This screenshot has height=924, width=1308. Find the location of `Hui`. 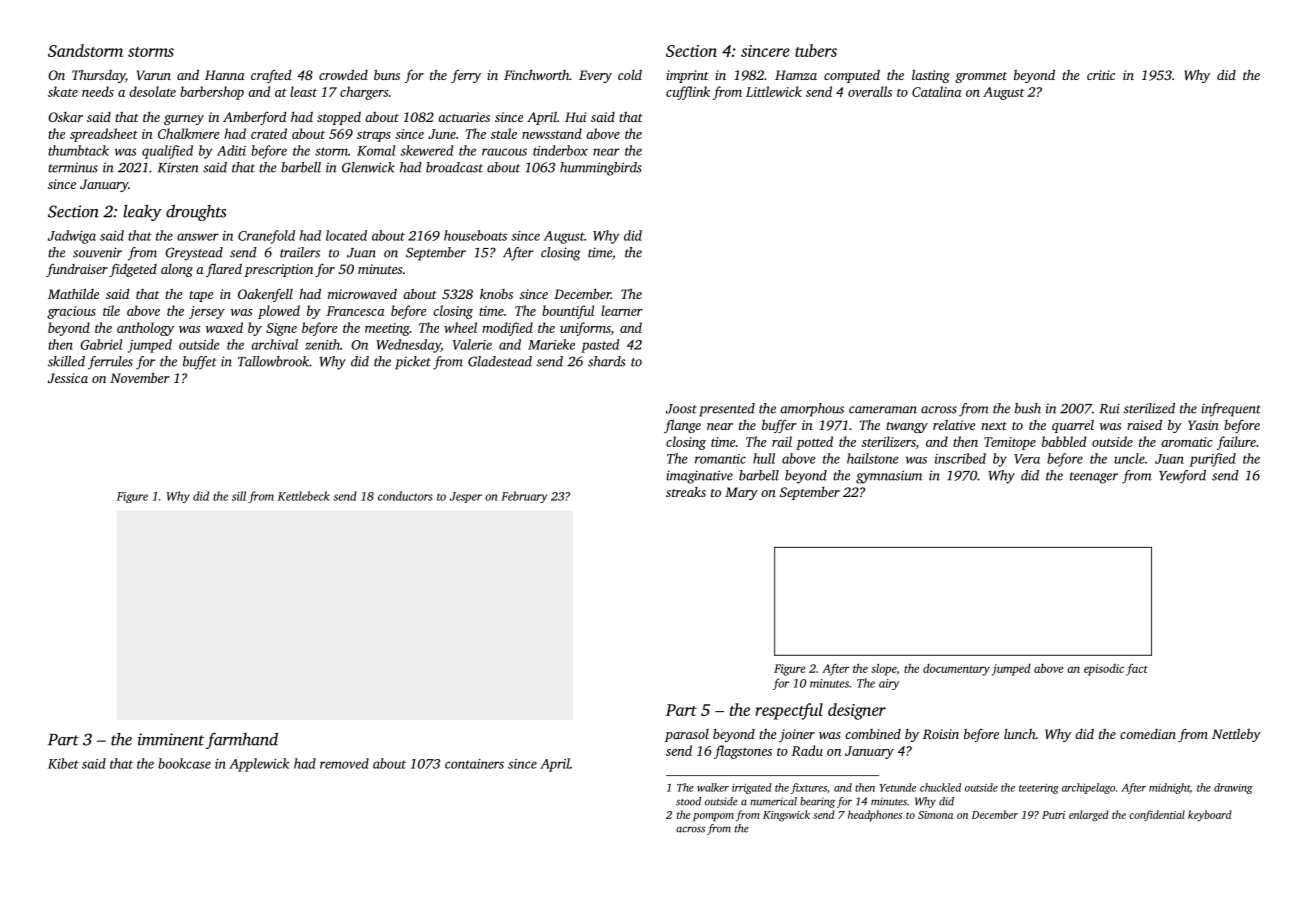

Hui is located at coordinates (575, 117).
